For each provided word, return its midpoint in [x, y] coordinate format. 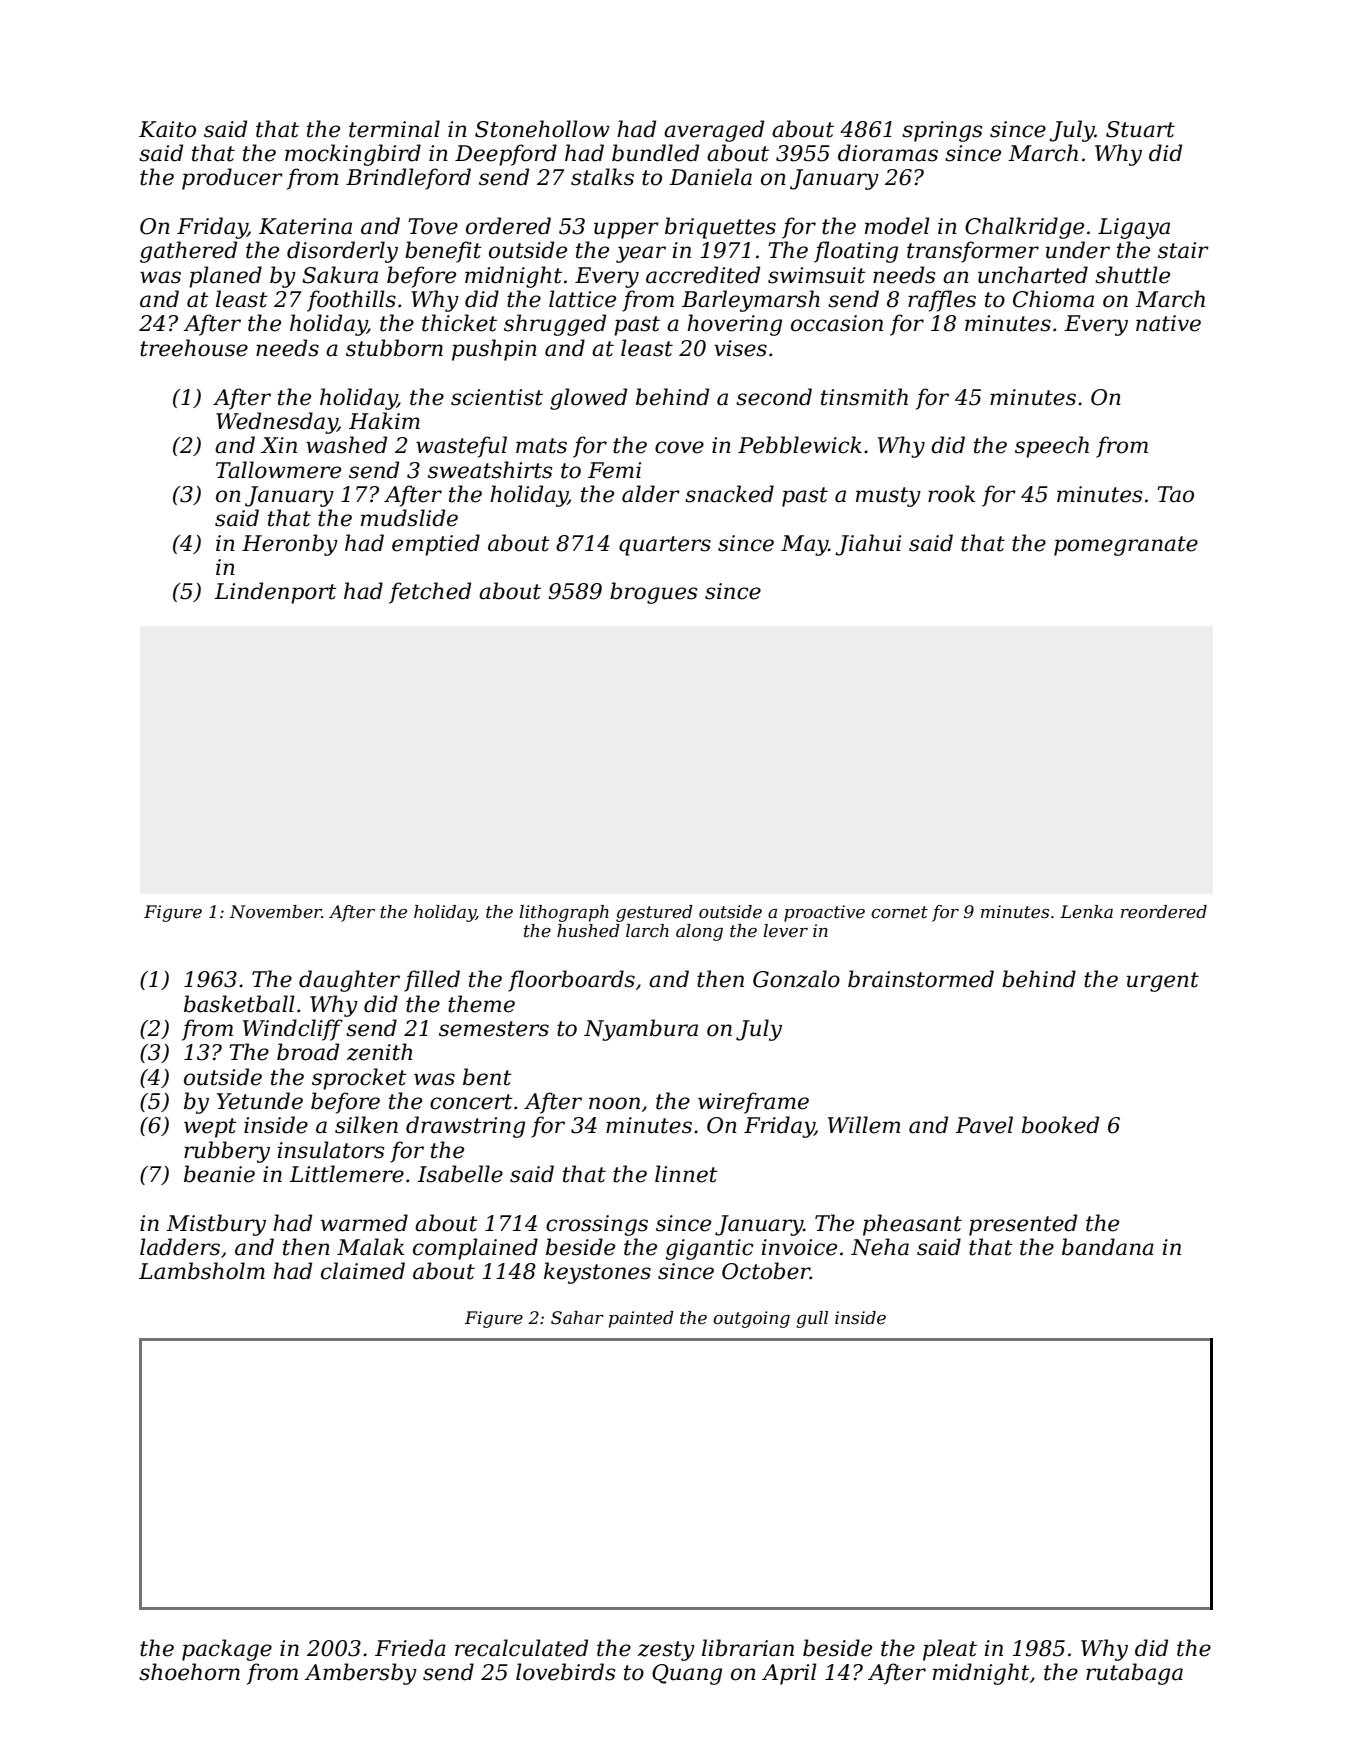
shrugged [555, 325]
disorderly [342, 252]
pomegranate [1126, 546]
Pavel [984, 1125]
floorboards [571, 981]
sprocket [359, 1079]
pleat [950, 1650]
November [275, 912]
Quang [687, 1674]
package [227, 1650]
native [1168, 323]
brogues [653, 593]
